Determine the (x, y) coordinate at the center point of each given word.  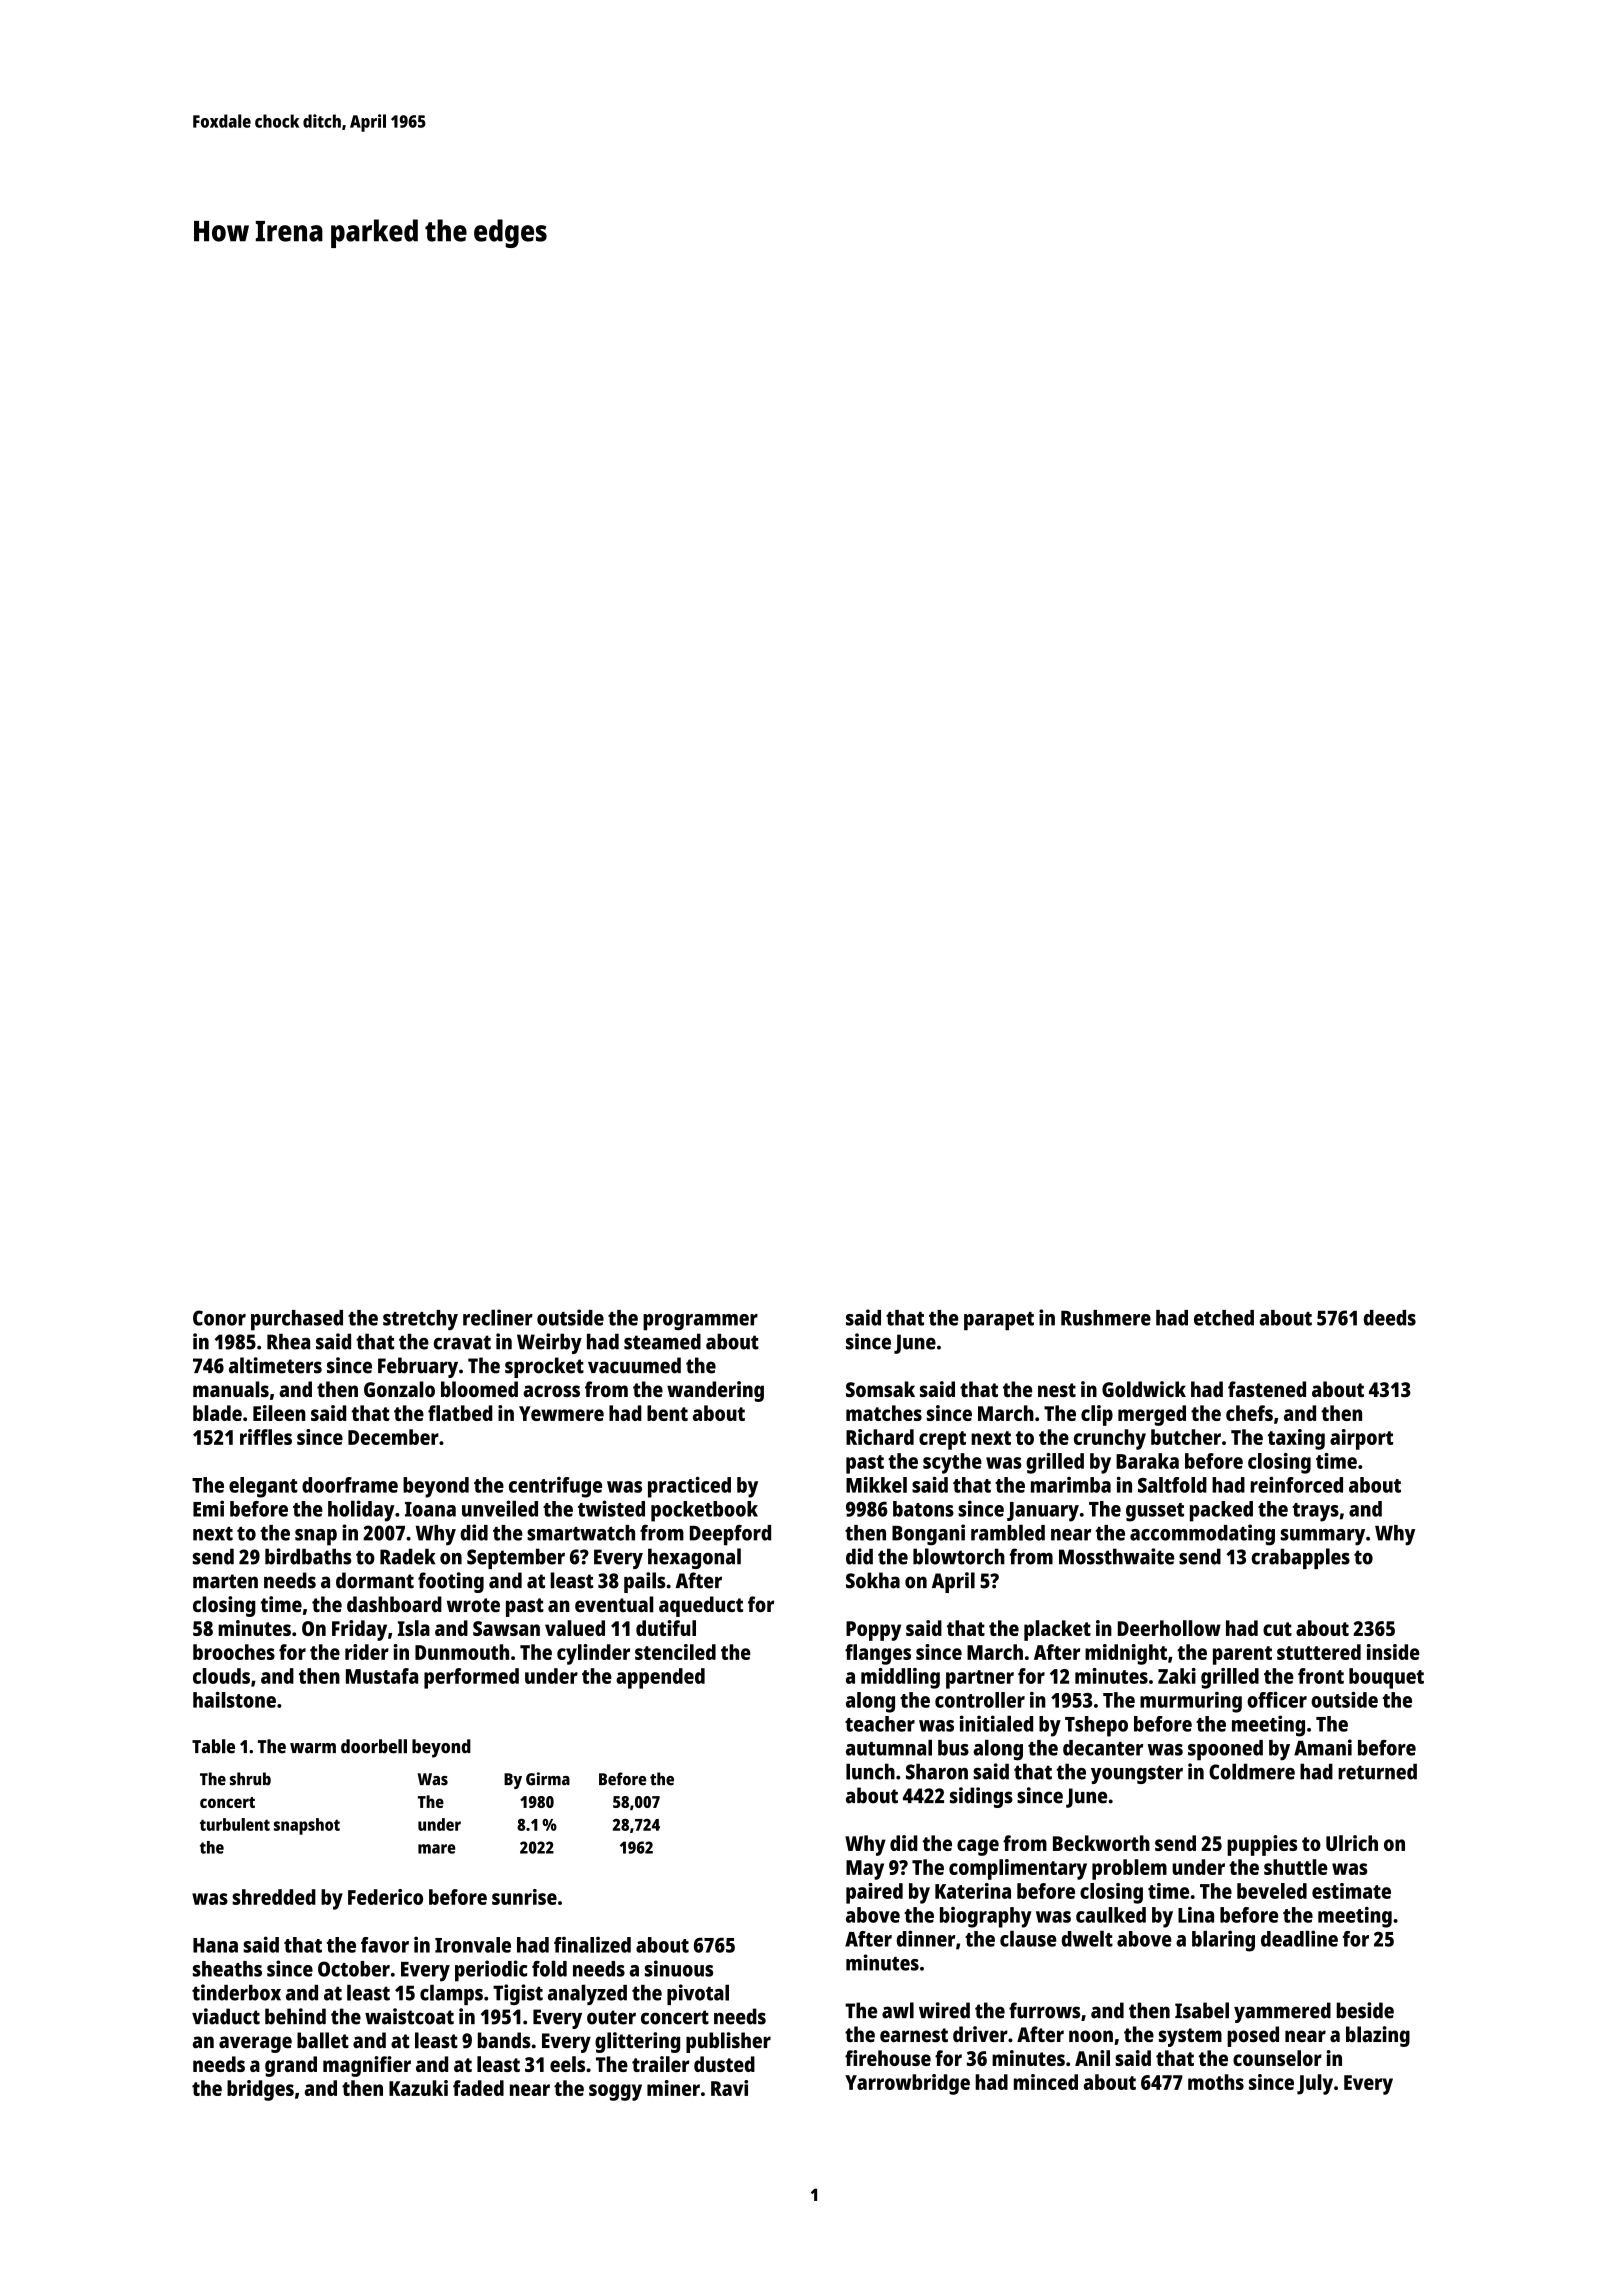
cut (1277, 1629)
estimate (1351, 1891)
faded (478, 2088)
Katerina (973, 1891)
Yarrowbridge (907, 2084)
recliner (498, 1317)
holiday (361, 1511)
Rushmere (1106, 1318)
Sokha (873, 1580)
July (1315, 2084)
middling (900, 1678)
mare (437, 1849)
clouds (221, 1676)
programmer (700, 1322)
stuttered (1319, 1652)
